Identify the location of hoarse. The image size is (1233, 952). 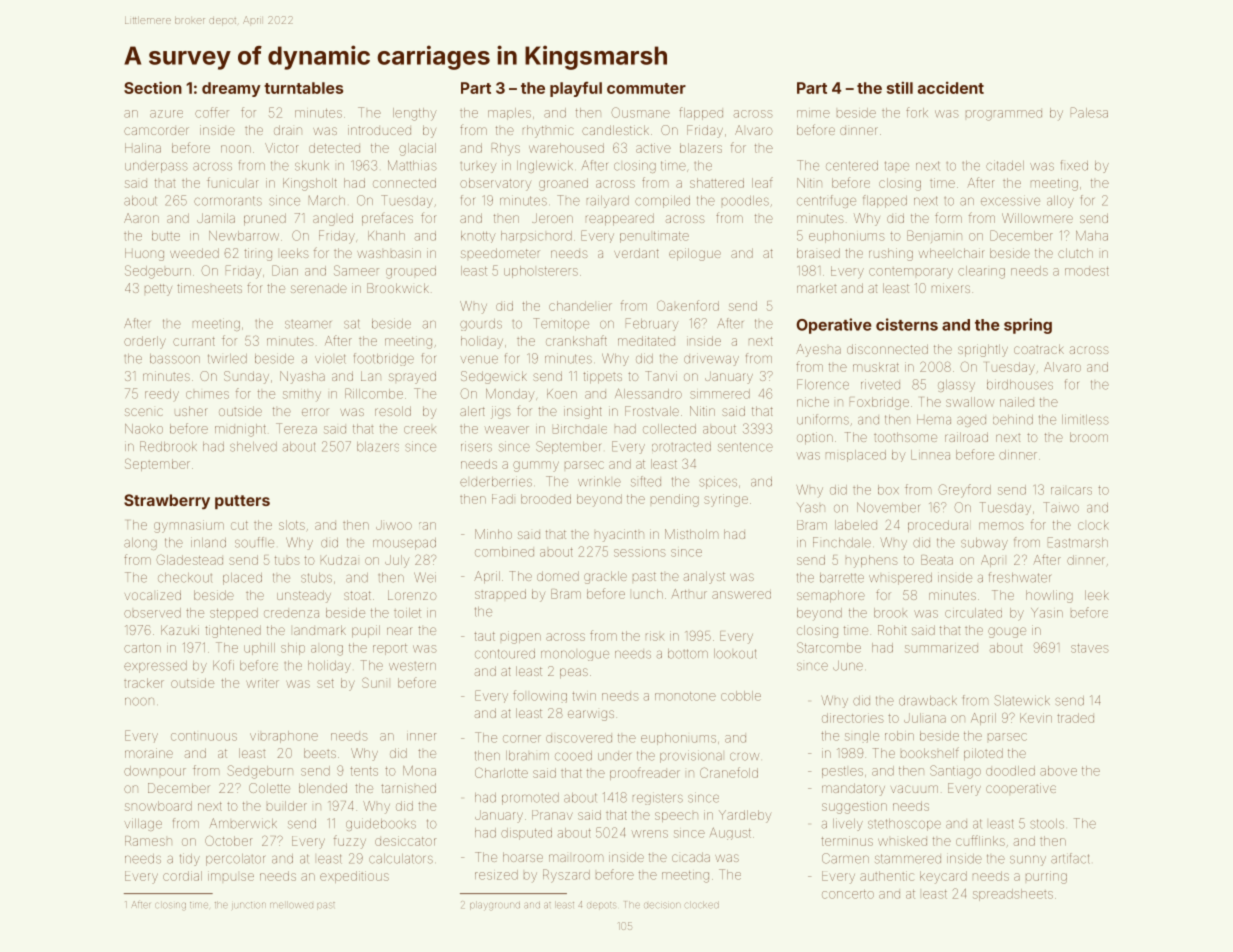
(523, 857).
